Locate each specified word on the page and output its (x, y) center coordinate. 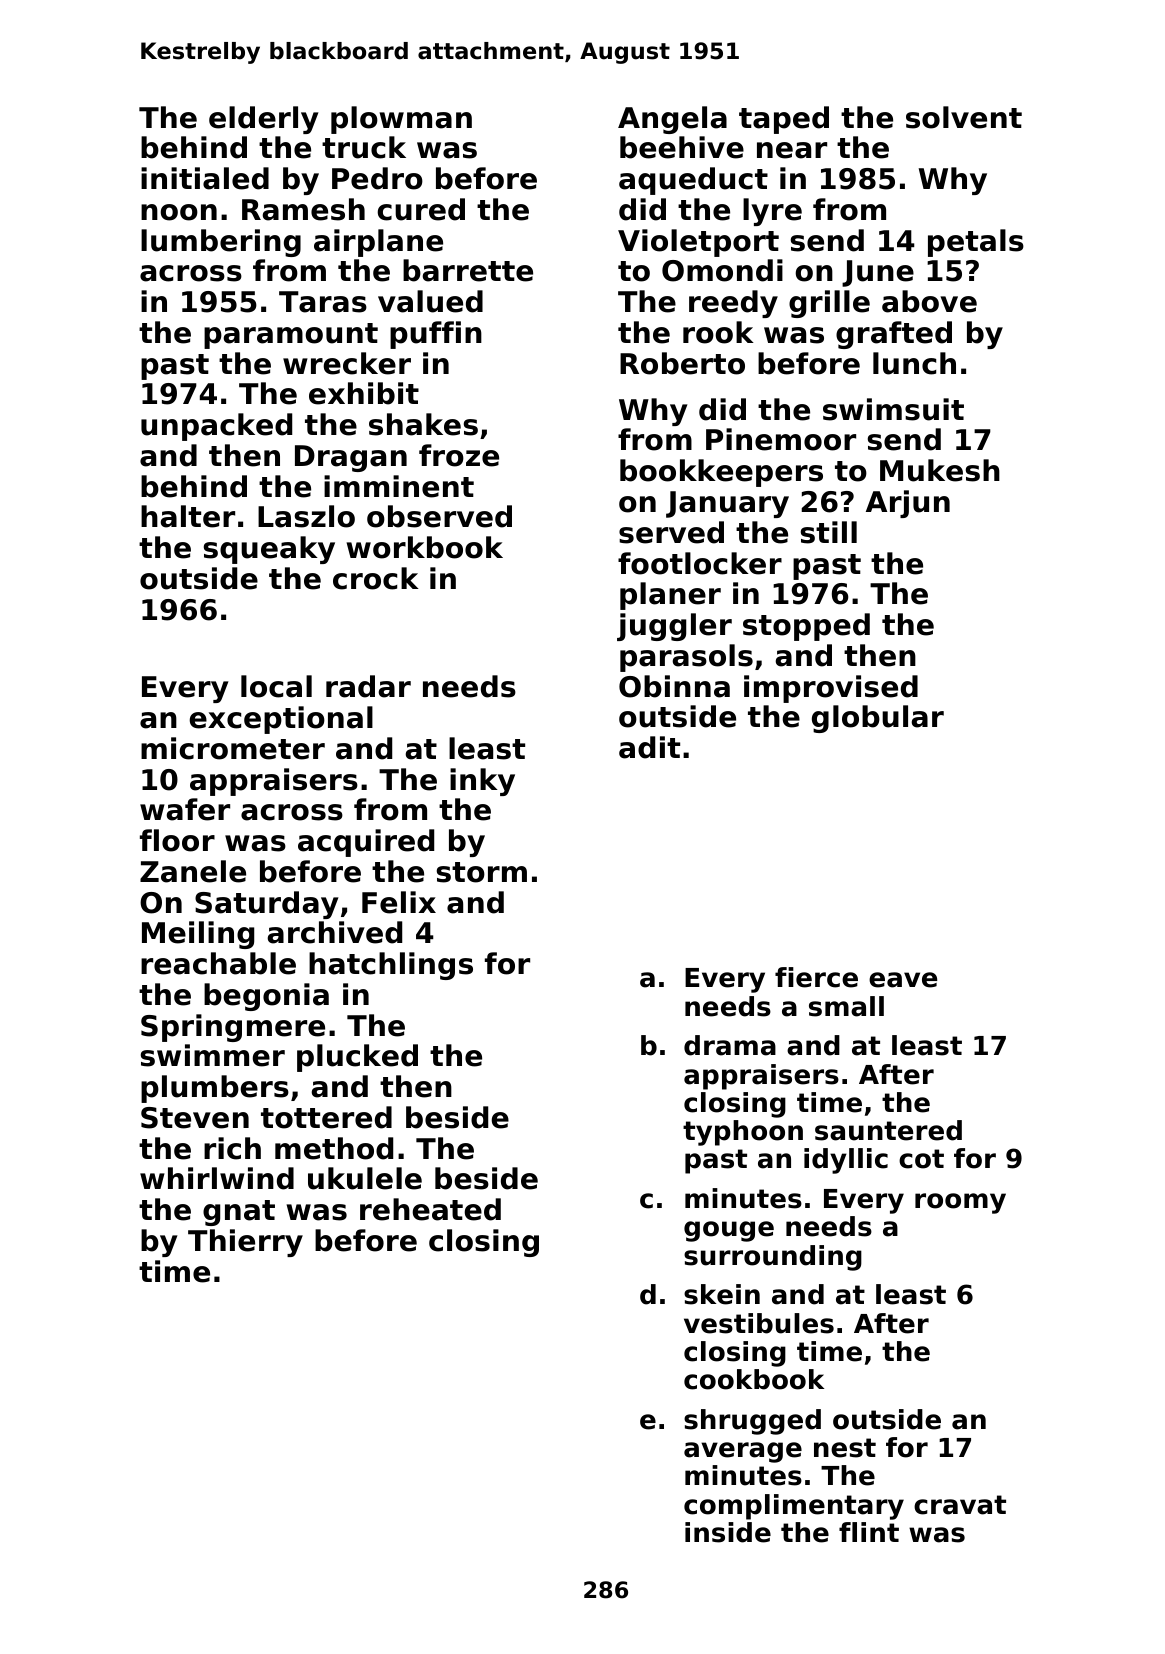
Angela (672, 120)
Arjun (908, 504)
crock (376, 578)
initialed (205, 178)
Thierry (245, 1243)
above (929, 301)
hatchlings (391, 966)
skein (722, 1294)
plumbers (215, 1089)
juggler (674, 627)
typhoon (743, 1133)
